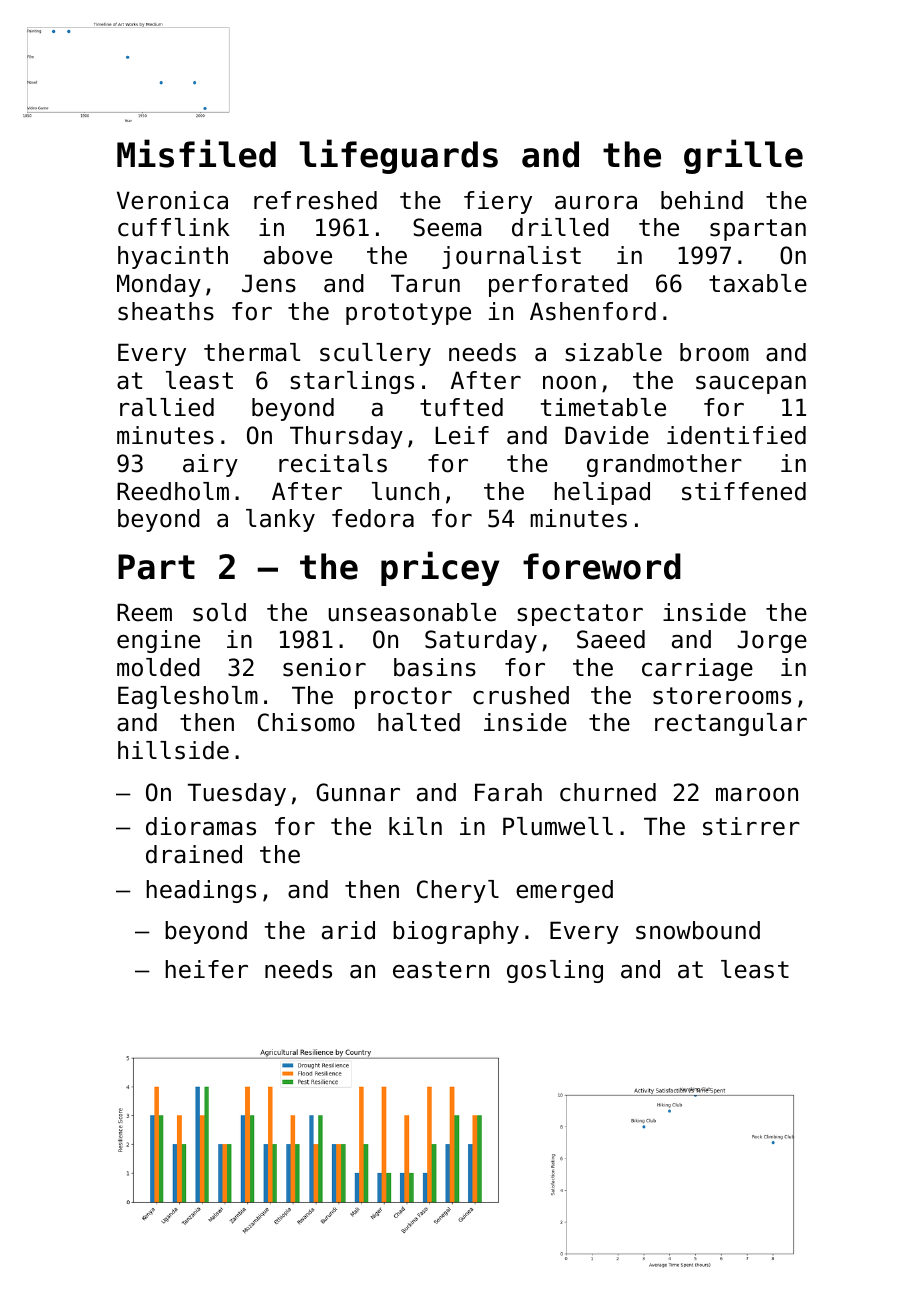 This screenshot has height=1311, width=924. Describe the element at coordinates (144, 612) in the screenshot. I see `Reem` at that location.
